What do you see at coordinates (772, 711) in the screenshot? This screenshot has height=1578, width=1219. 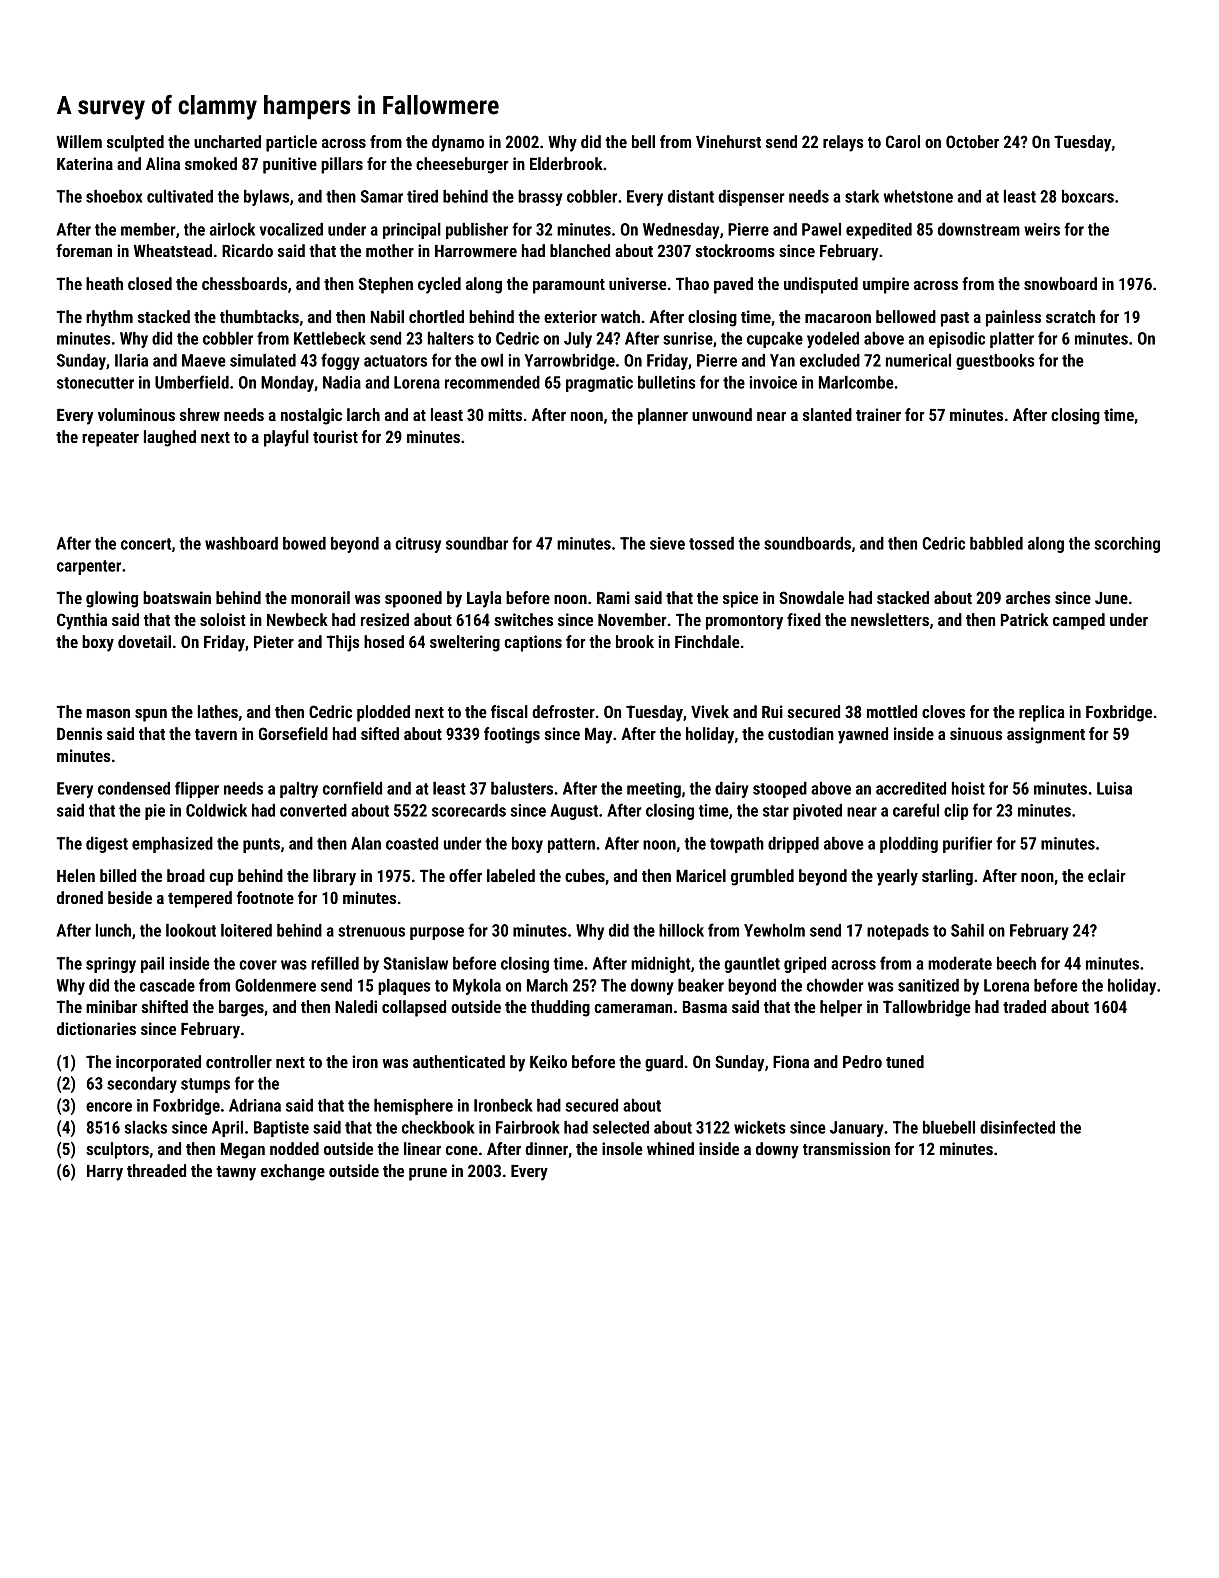 I see `Rui` at bounding box center [772, 711].
